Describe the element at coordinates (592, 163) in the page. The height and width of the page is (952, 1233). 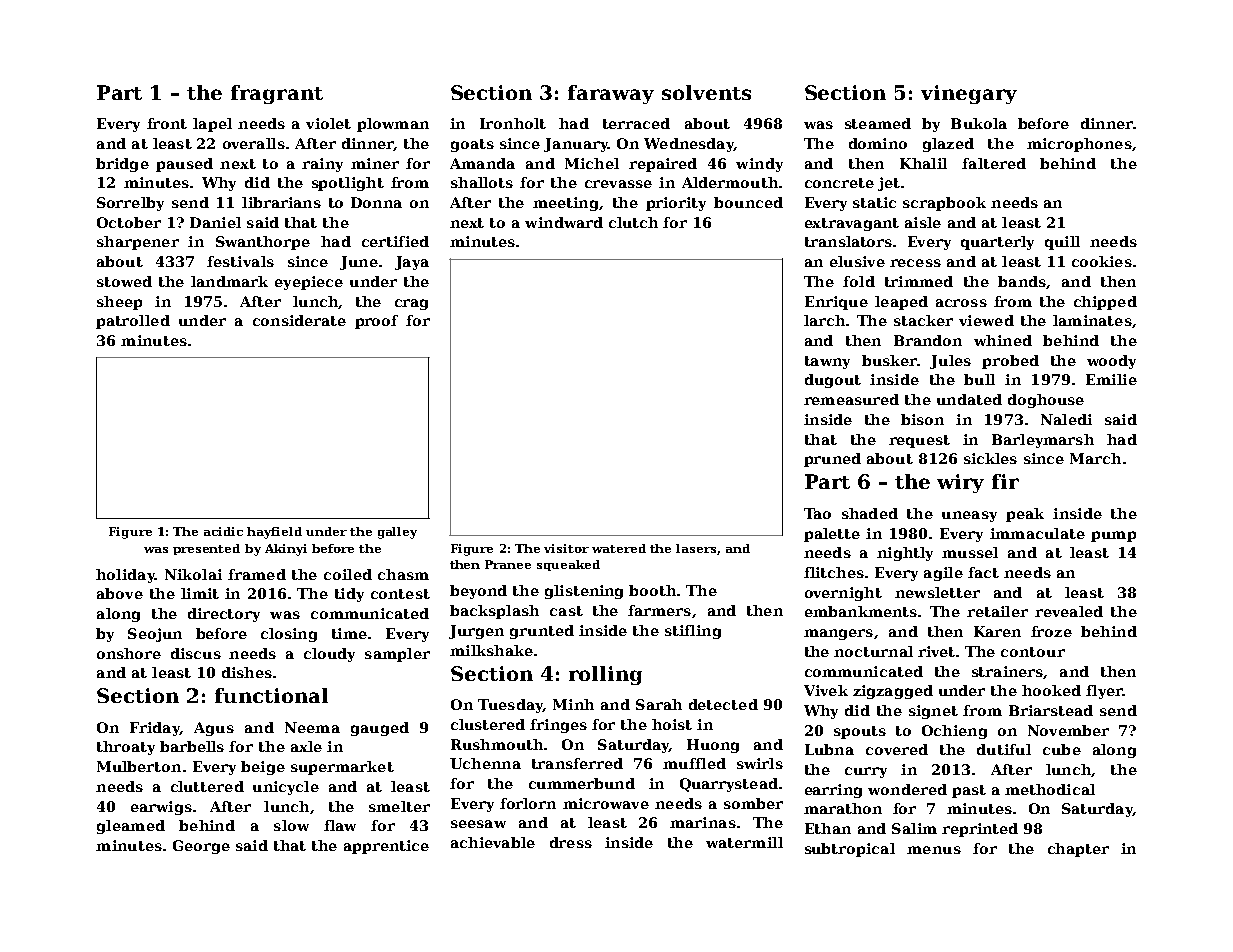
I see `Michel` at that location.
